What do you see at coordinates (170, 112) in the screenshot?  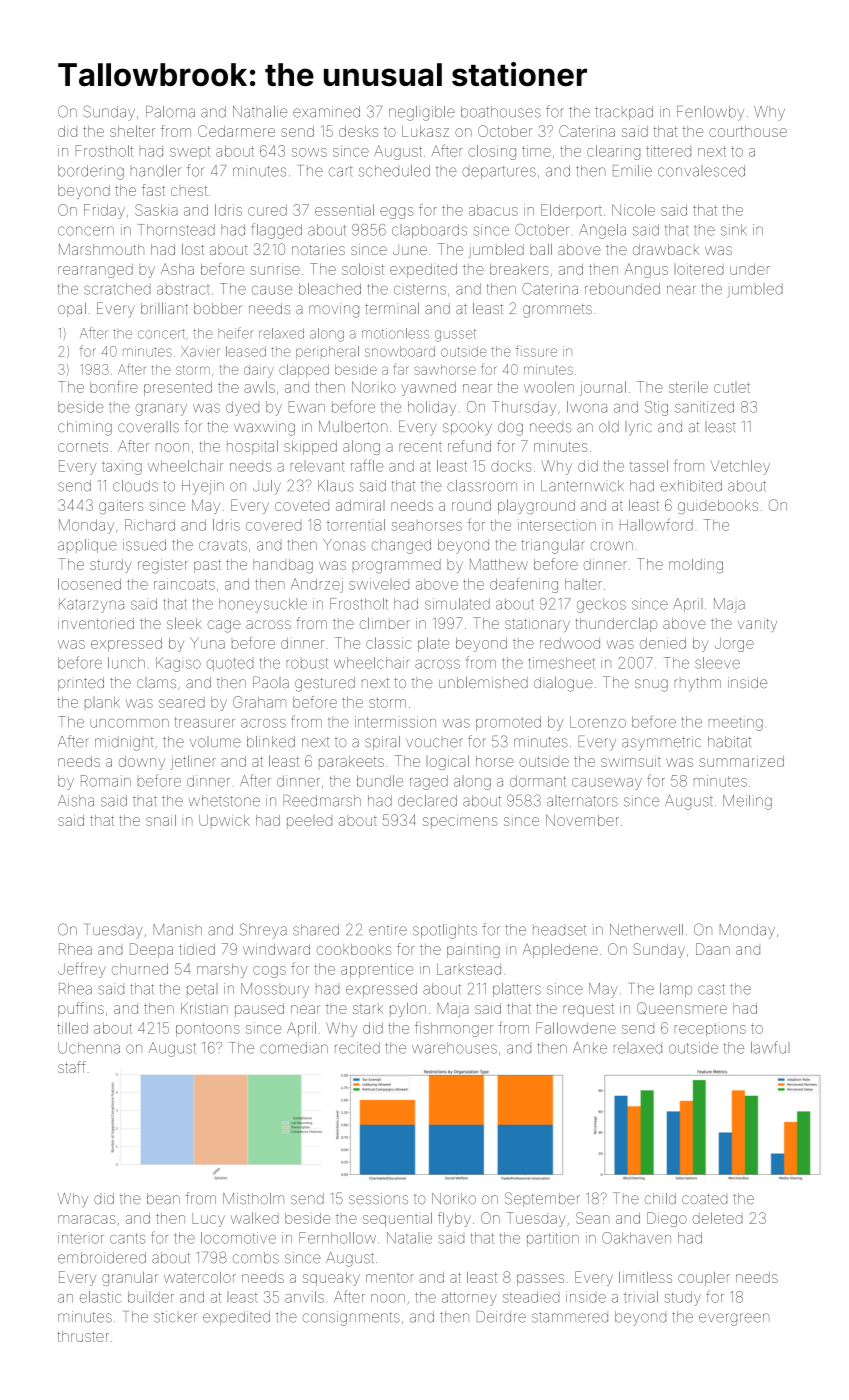 I see `Paloma` at bounding box center [170, 112].
